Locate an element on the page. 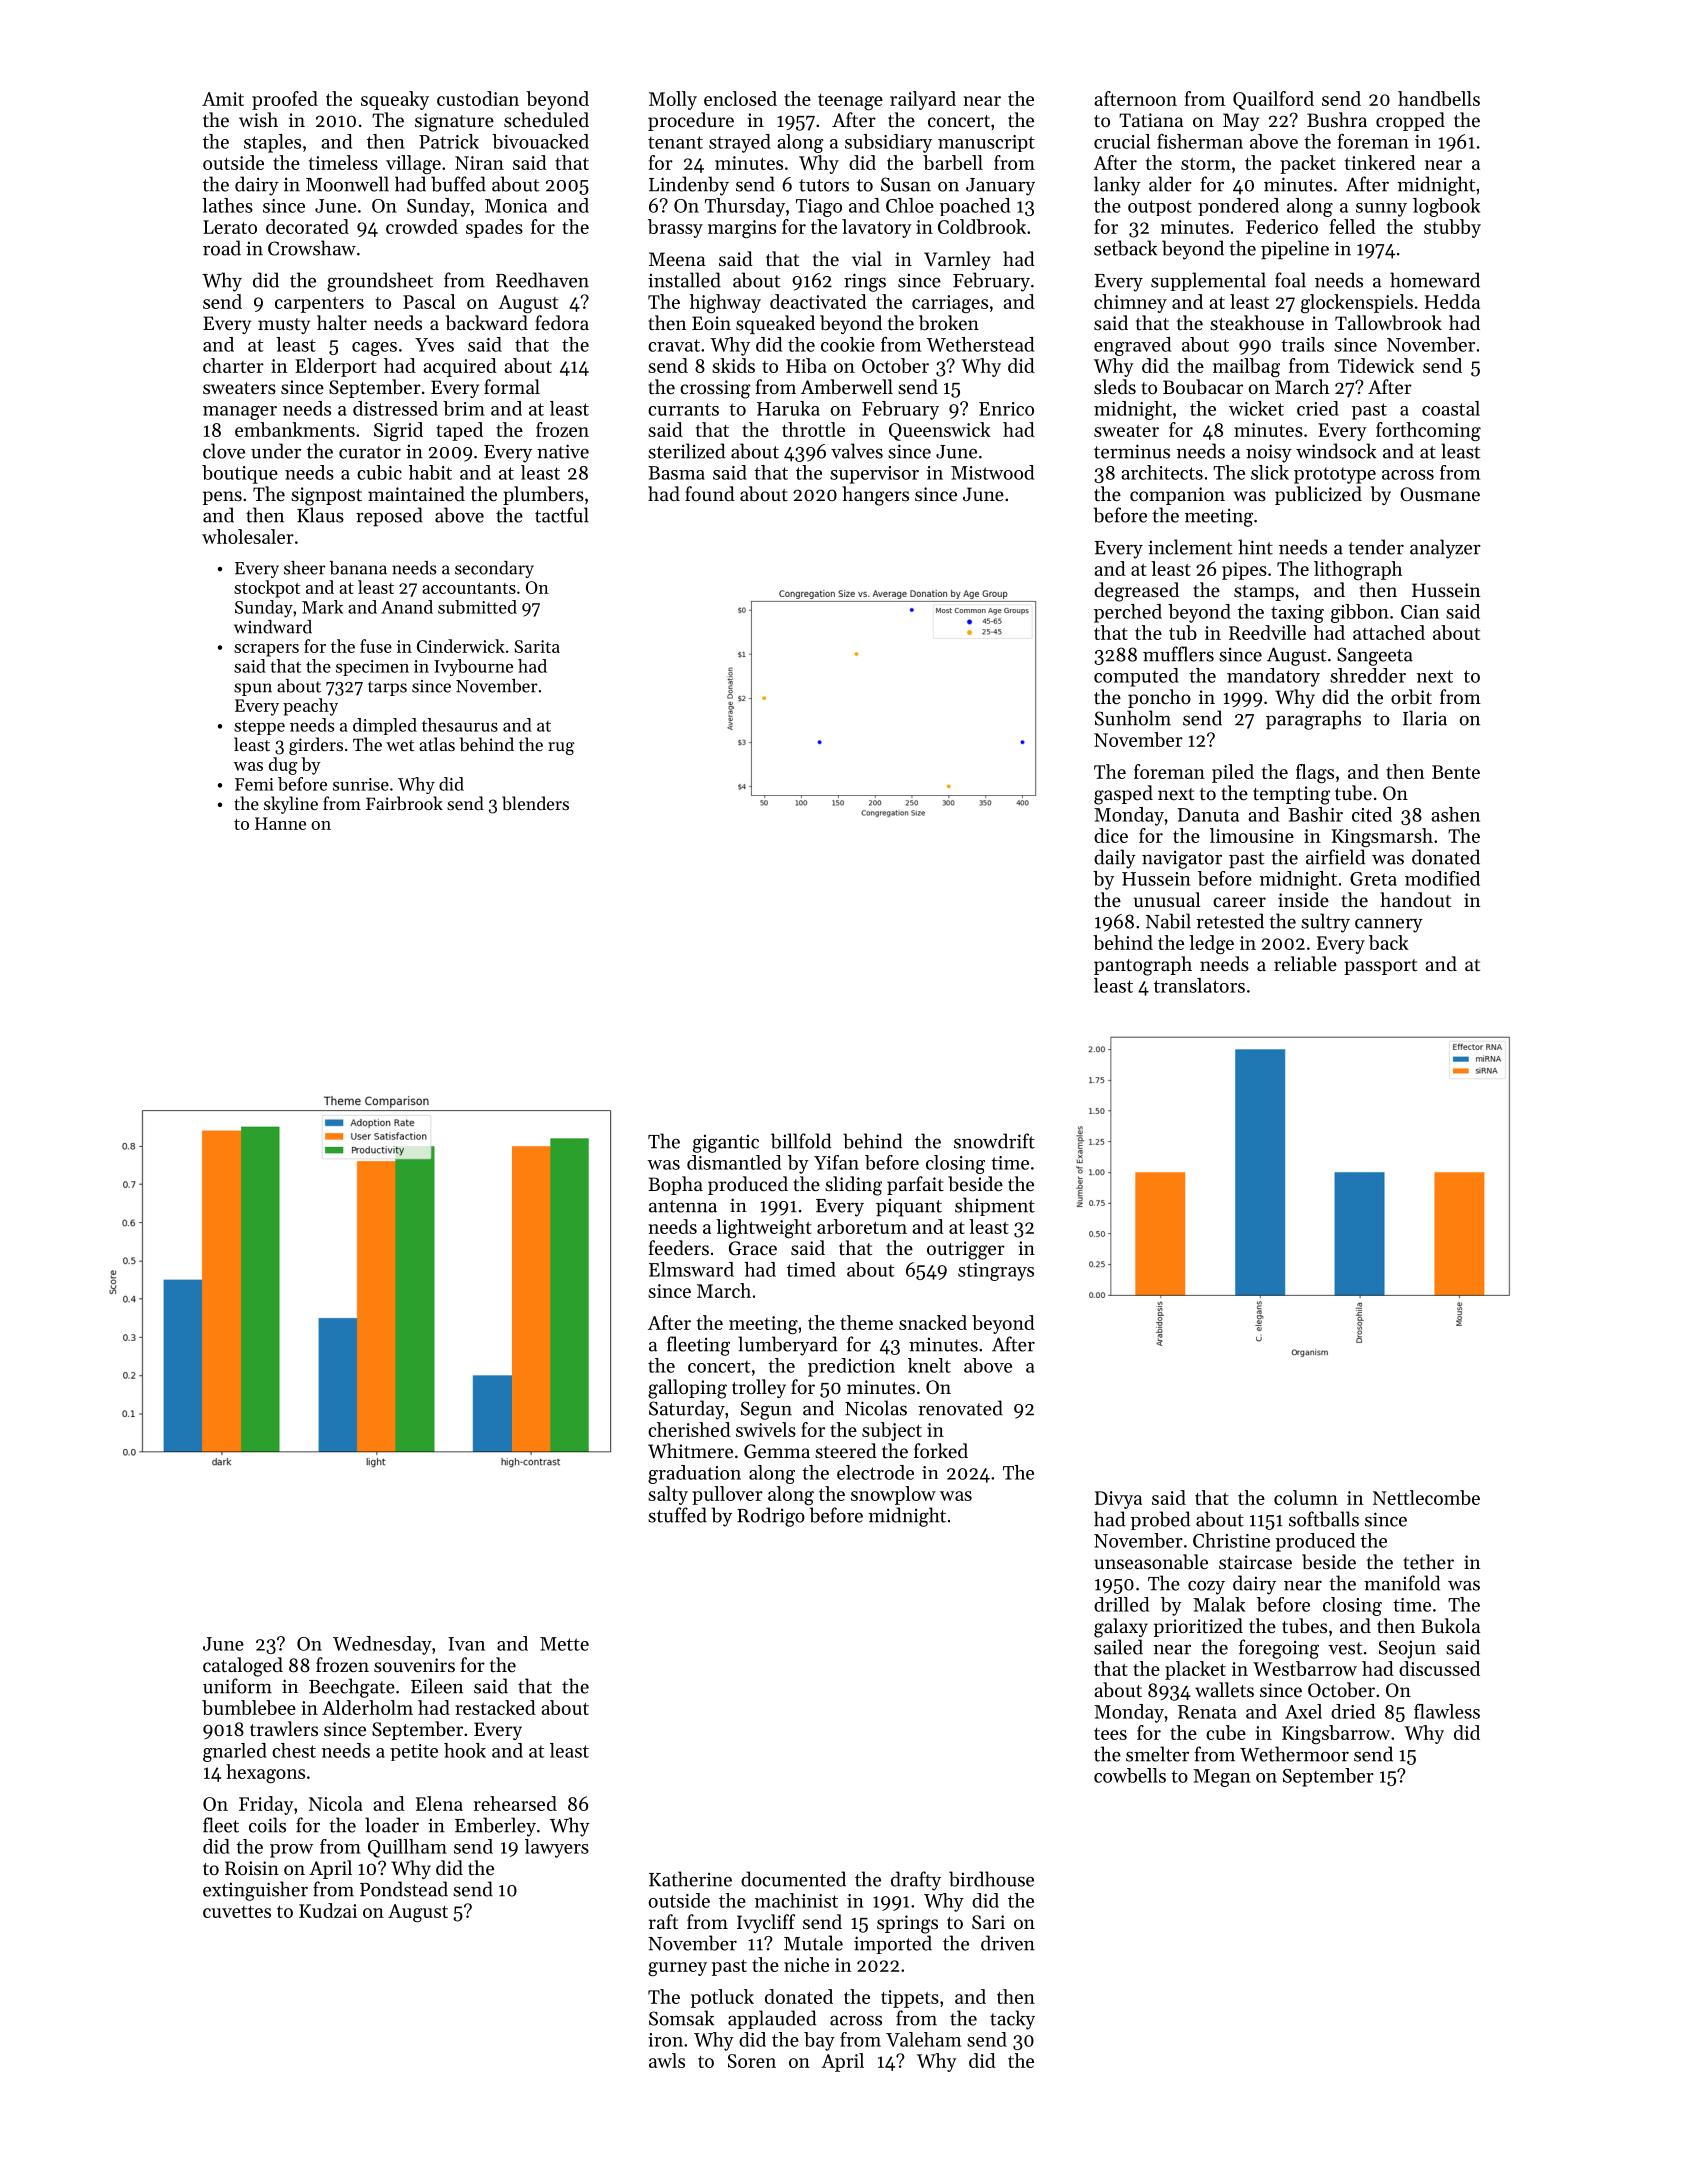 This document has width=1683, height=2178. awls is located at coordinates (667, 2060).
